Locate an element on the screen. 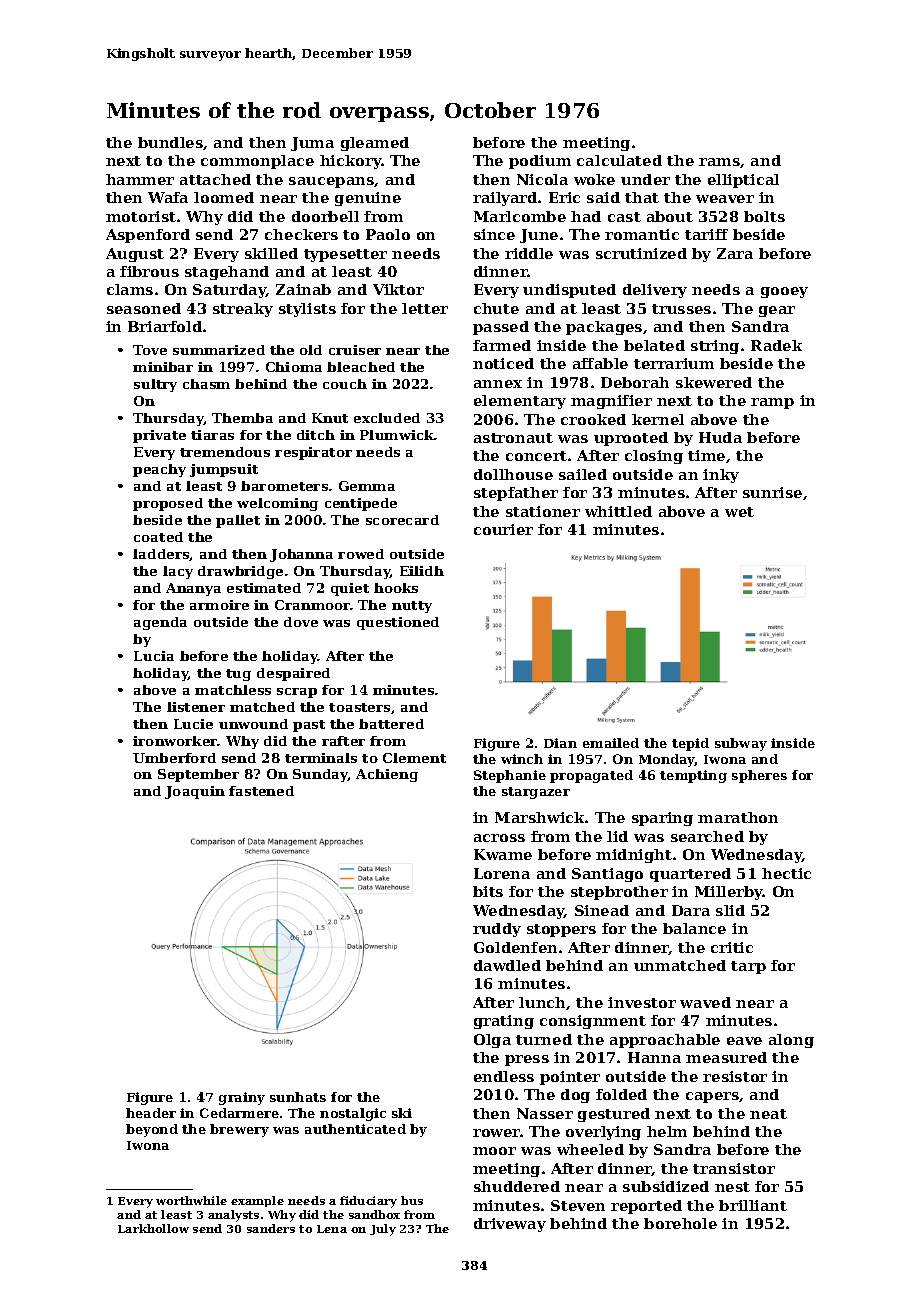 Image resolution: width=924 pixels, height=1308 pixels. rams is located at coordinates (720, 163).
